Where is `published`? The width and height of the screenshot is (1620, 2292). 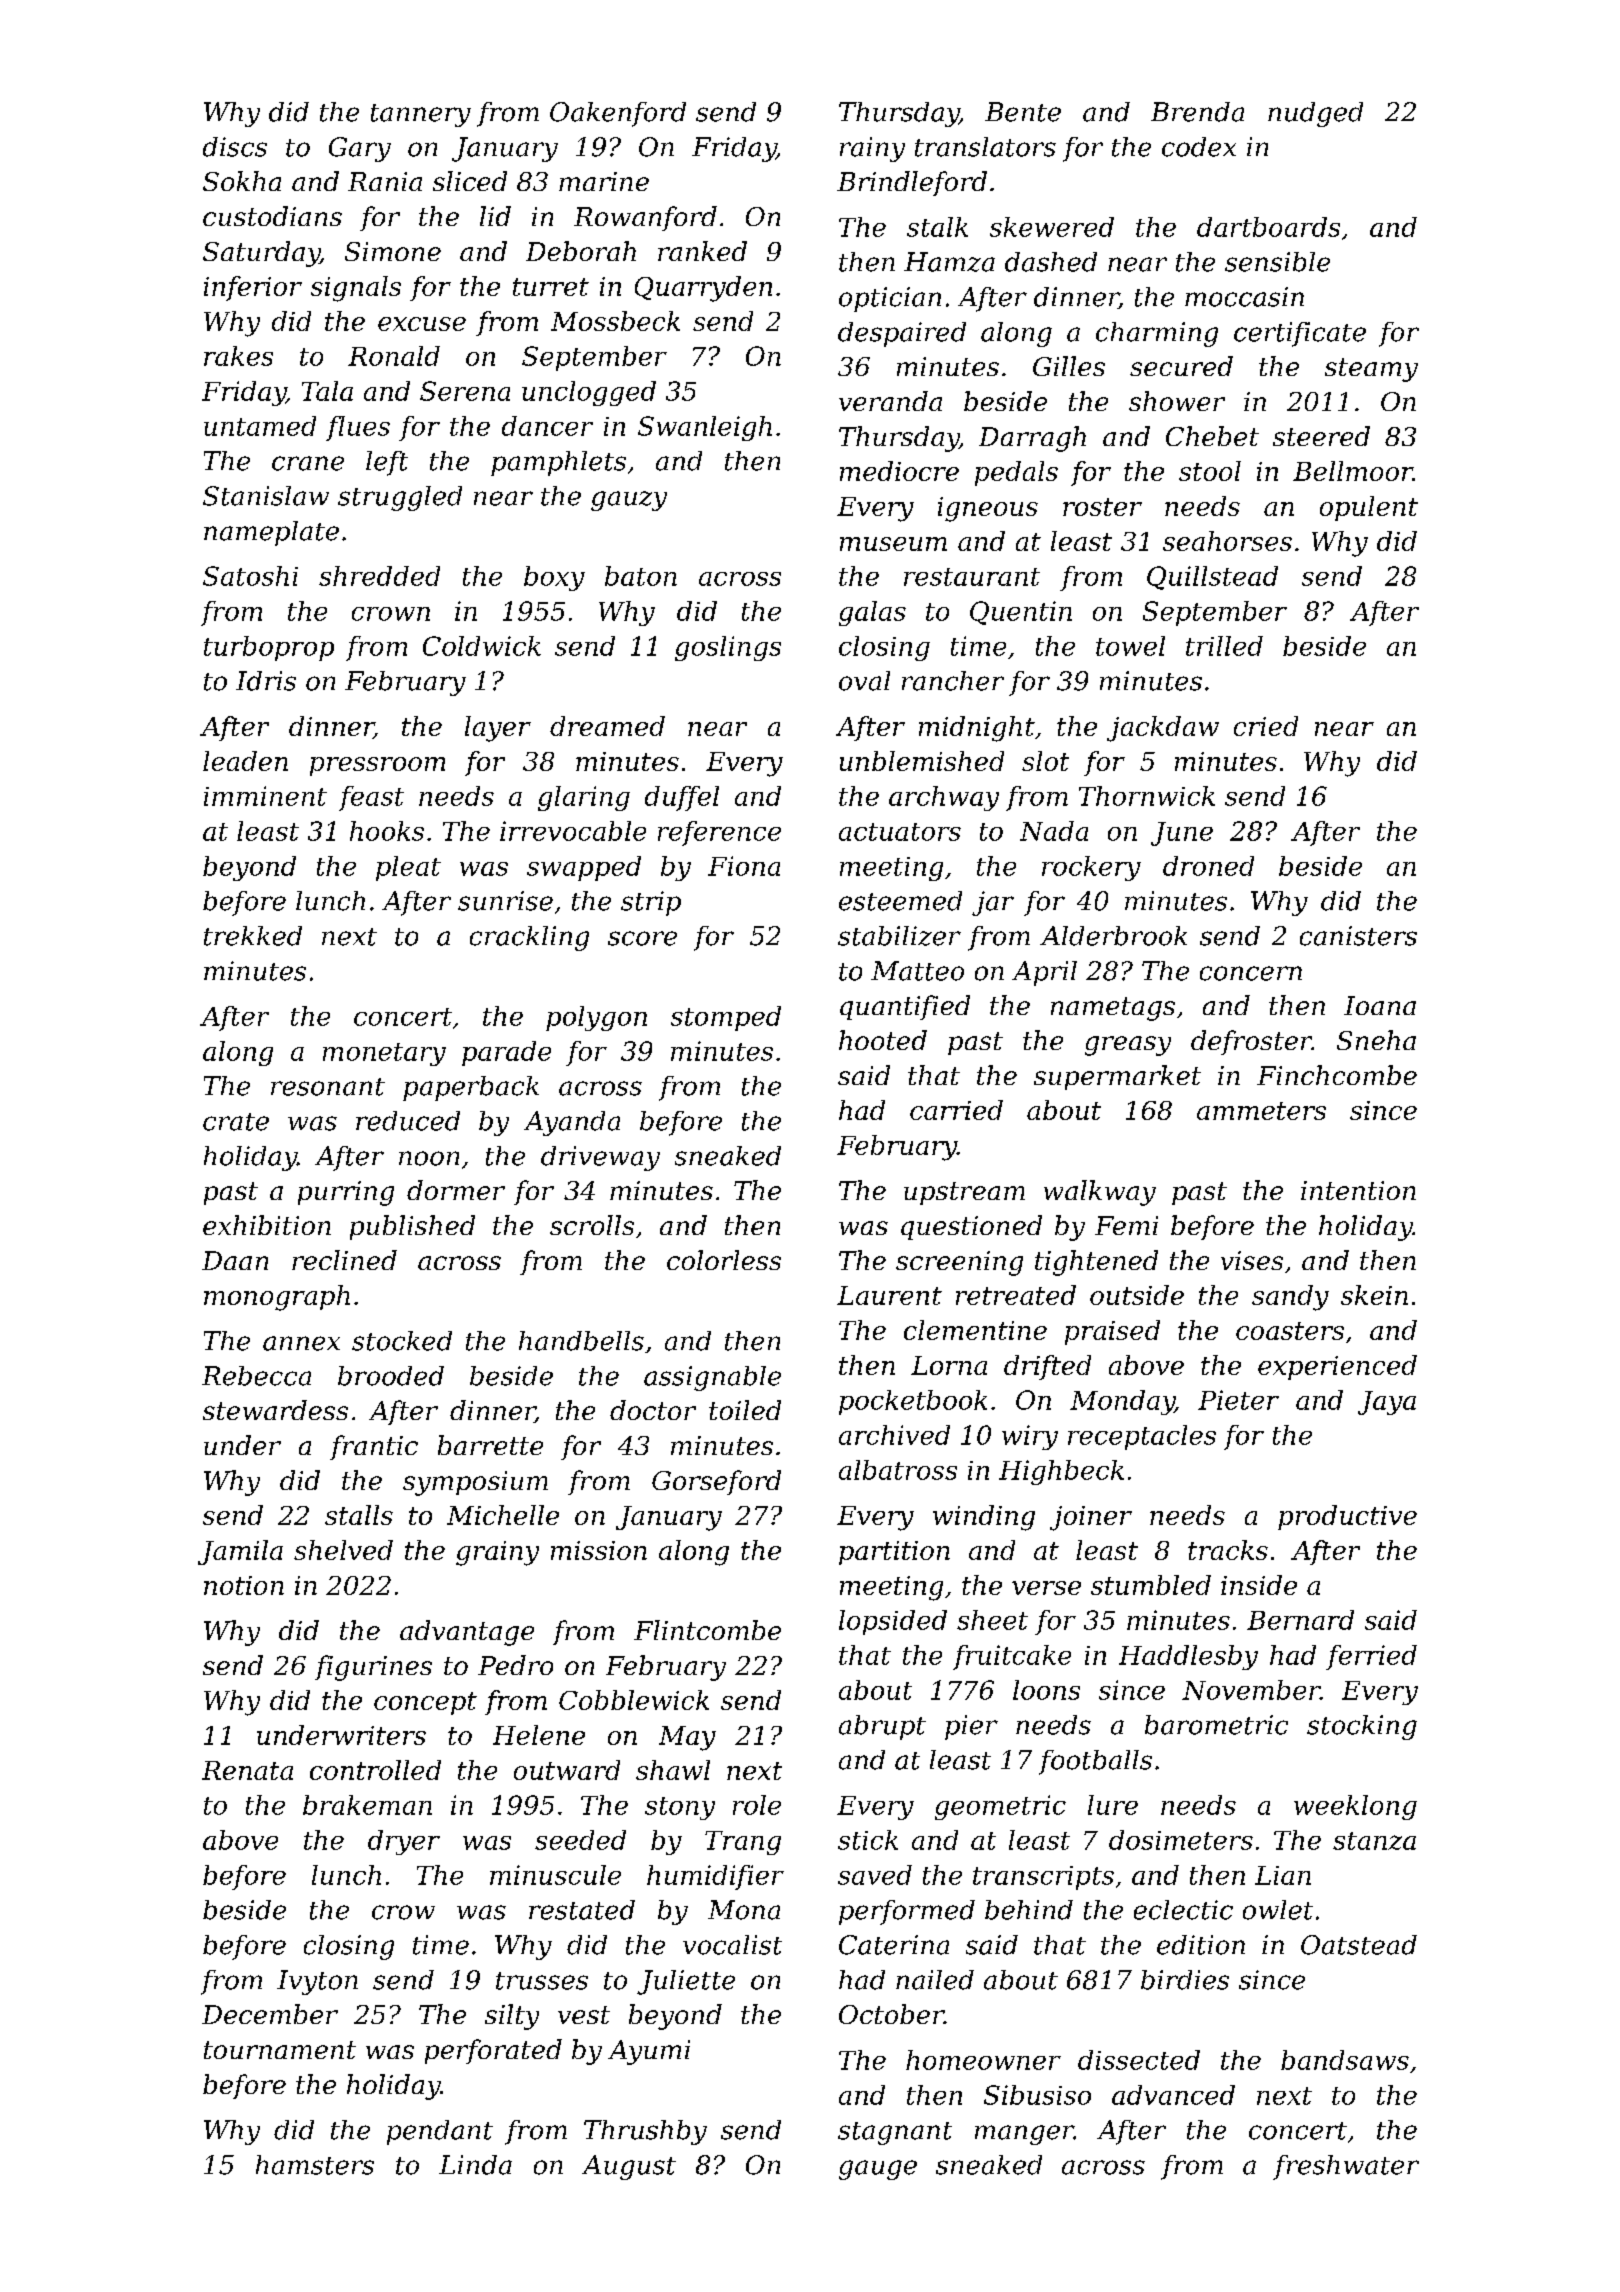 published is located at coordinates (412, 1227).
